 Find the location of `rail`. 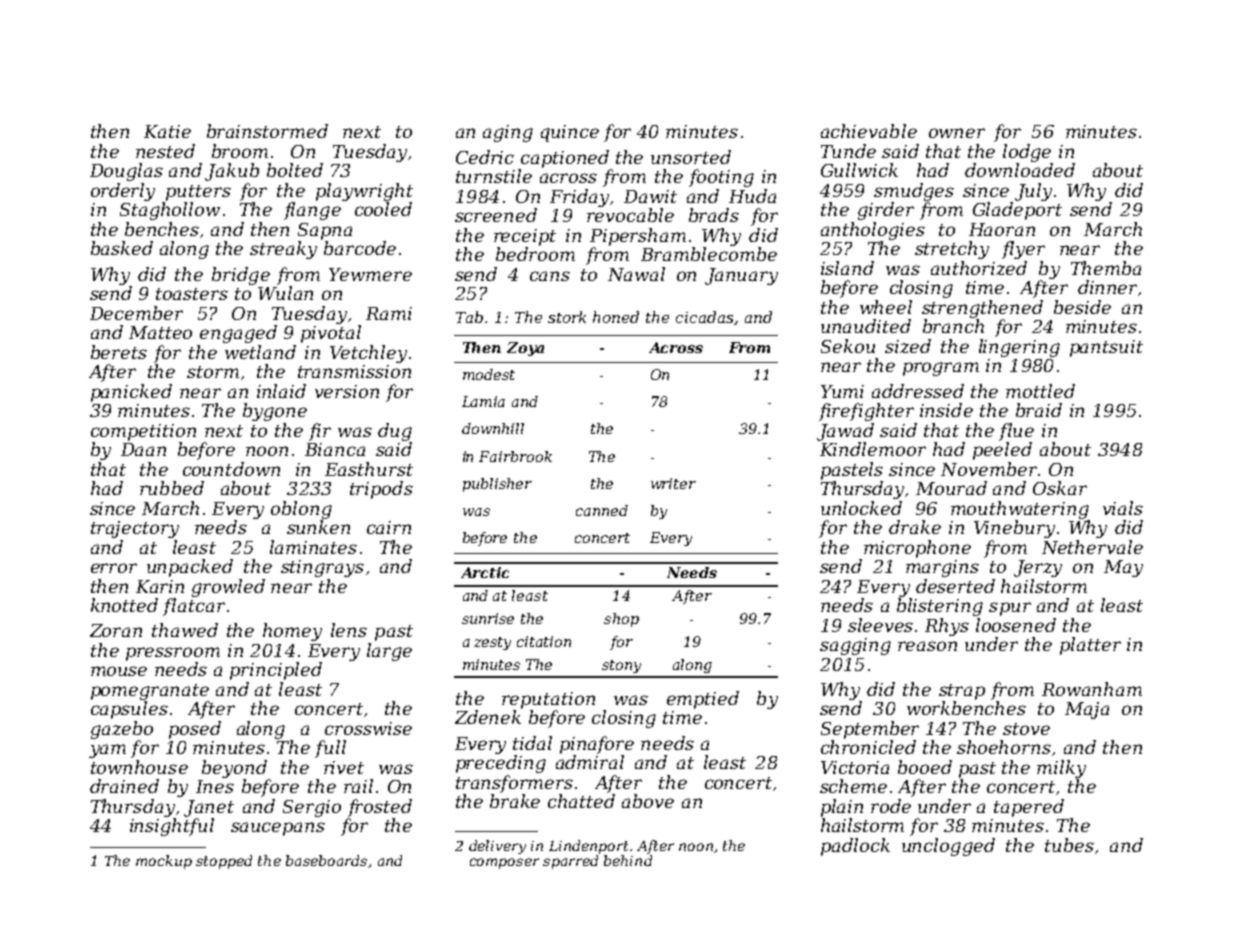

rail is located at coordinates (358, 786).
